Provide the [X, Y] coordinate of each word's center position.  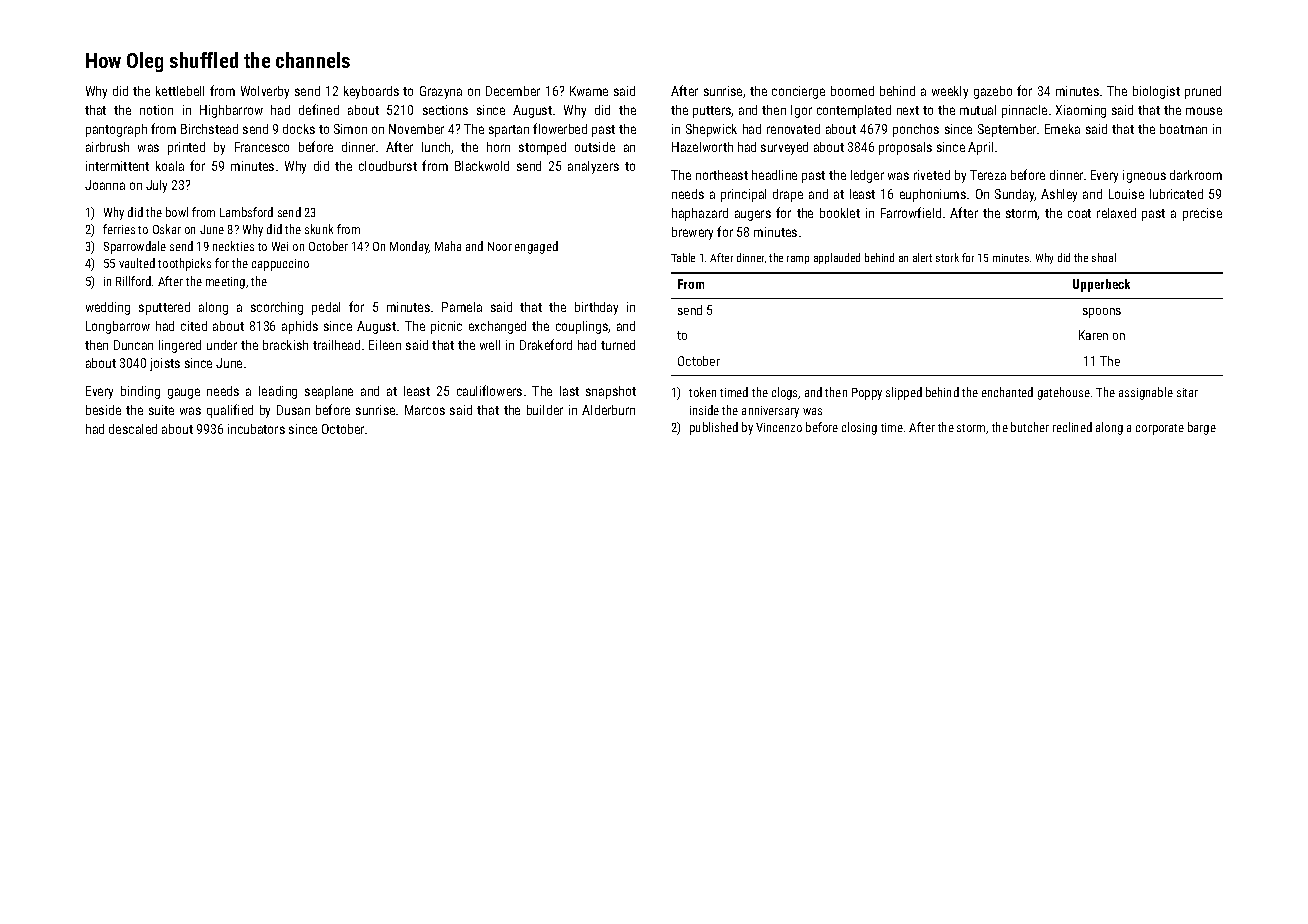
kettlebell [180, 91]
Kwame [589, 91]
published [714, 428]
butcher [1030, 427]
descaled [133, 429]
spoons [1102, 313]
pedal [326, 308]
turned [618, 345]
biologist [1156, 92]
